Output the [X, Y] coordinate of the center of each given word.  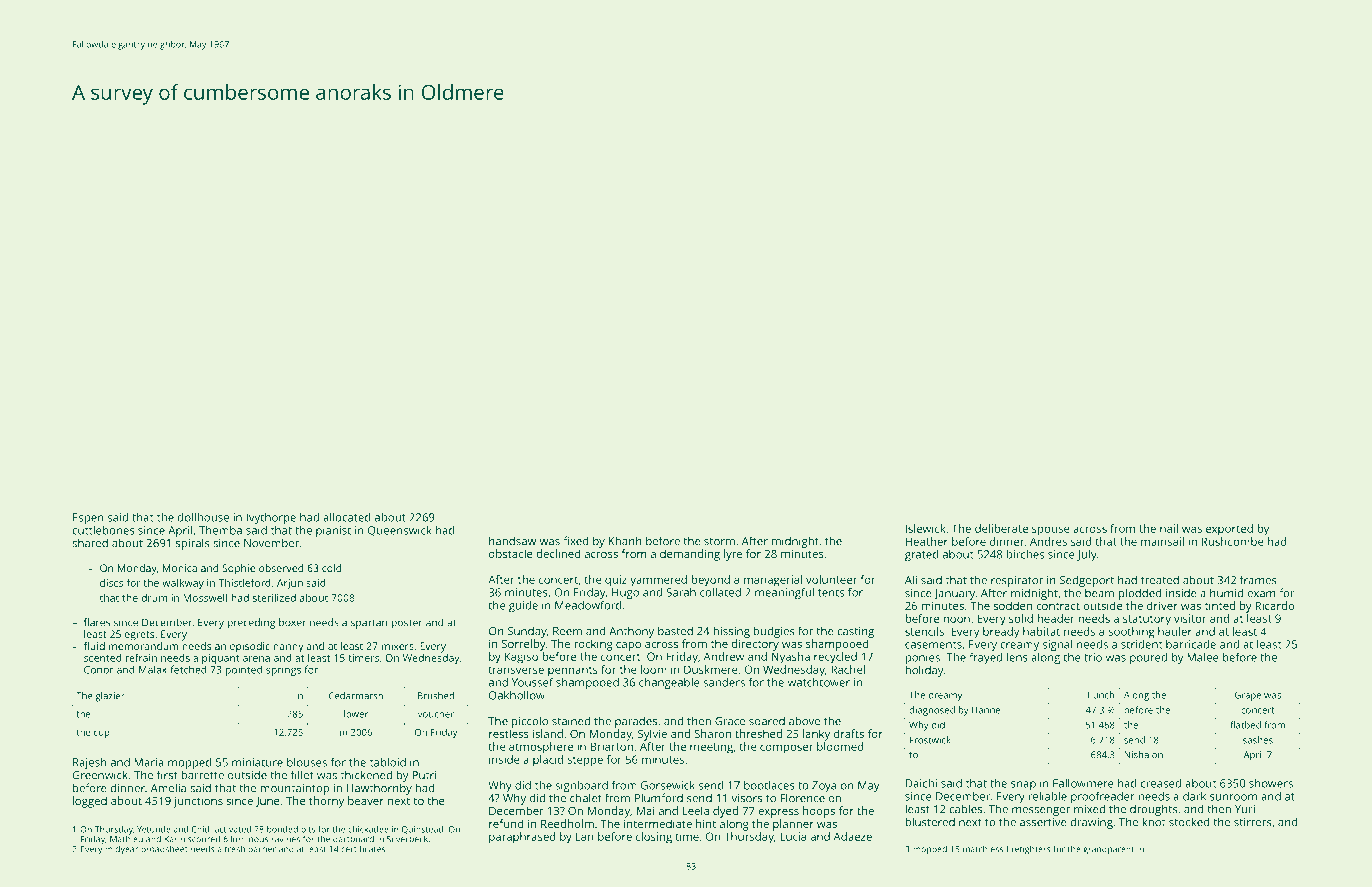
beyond [710, 581]
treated [1160, 580]
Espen [88, 518]
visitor [1190, 618]
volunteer [831, 579]
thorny [326, 802]
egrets [140, 636]
